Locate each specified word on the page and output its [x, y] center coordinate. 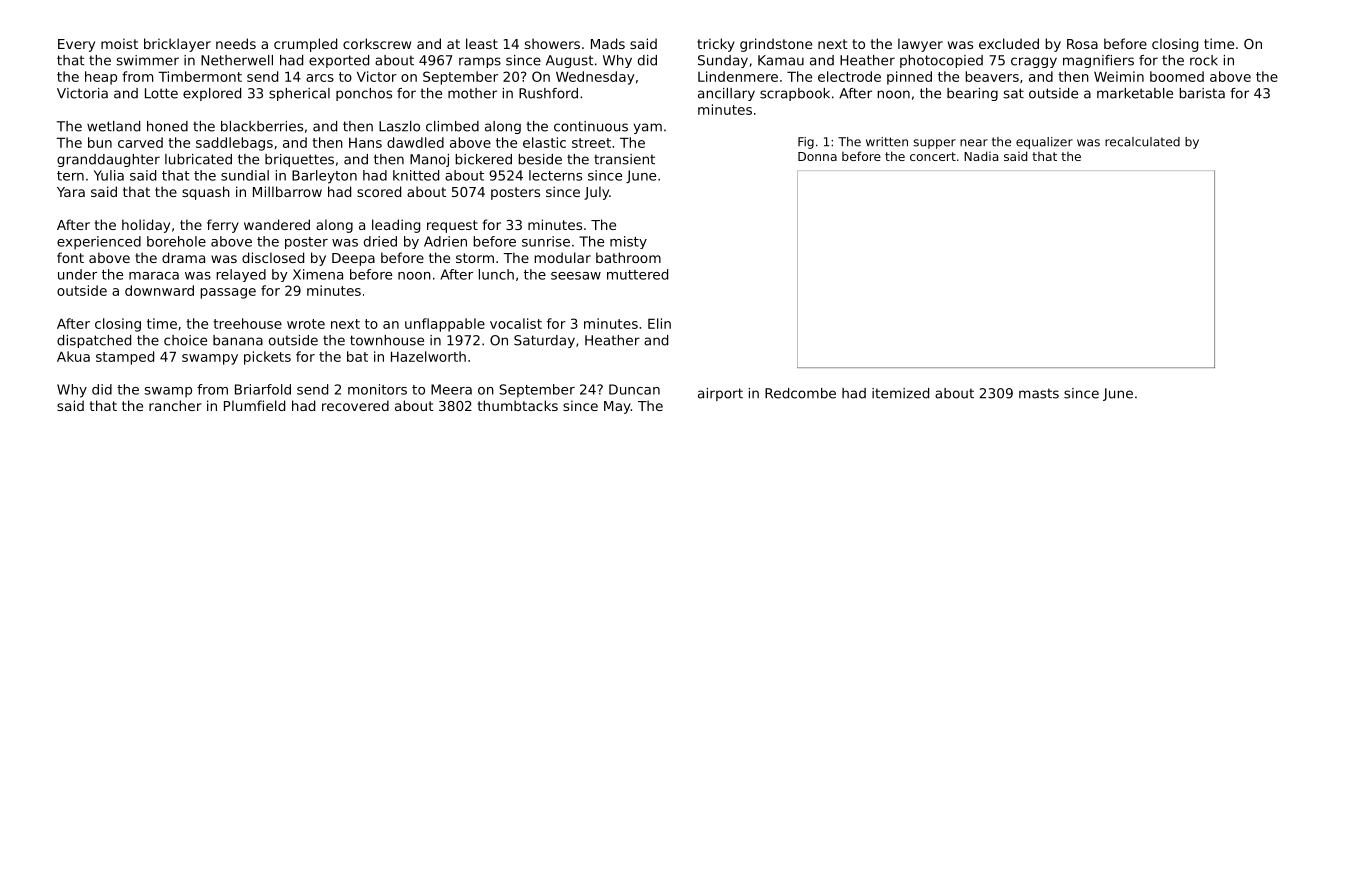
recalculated [1142, 142]
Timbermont [200, 76]
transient [624, 159]
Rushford [548, 93]
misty [628, 242]
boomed [1177, 76]
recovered [355, 405]
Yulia [109, 175]
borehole [176, 241]
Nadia [981, 156]
